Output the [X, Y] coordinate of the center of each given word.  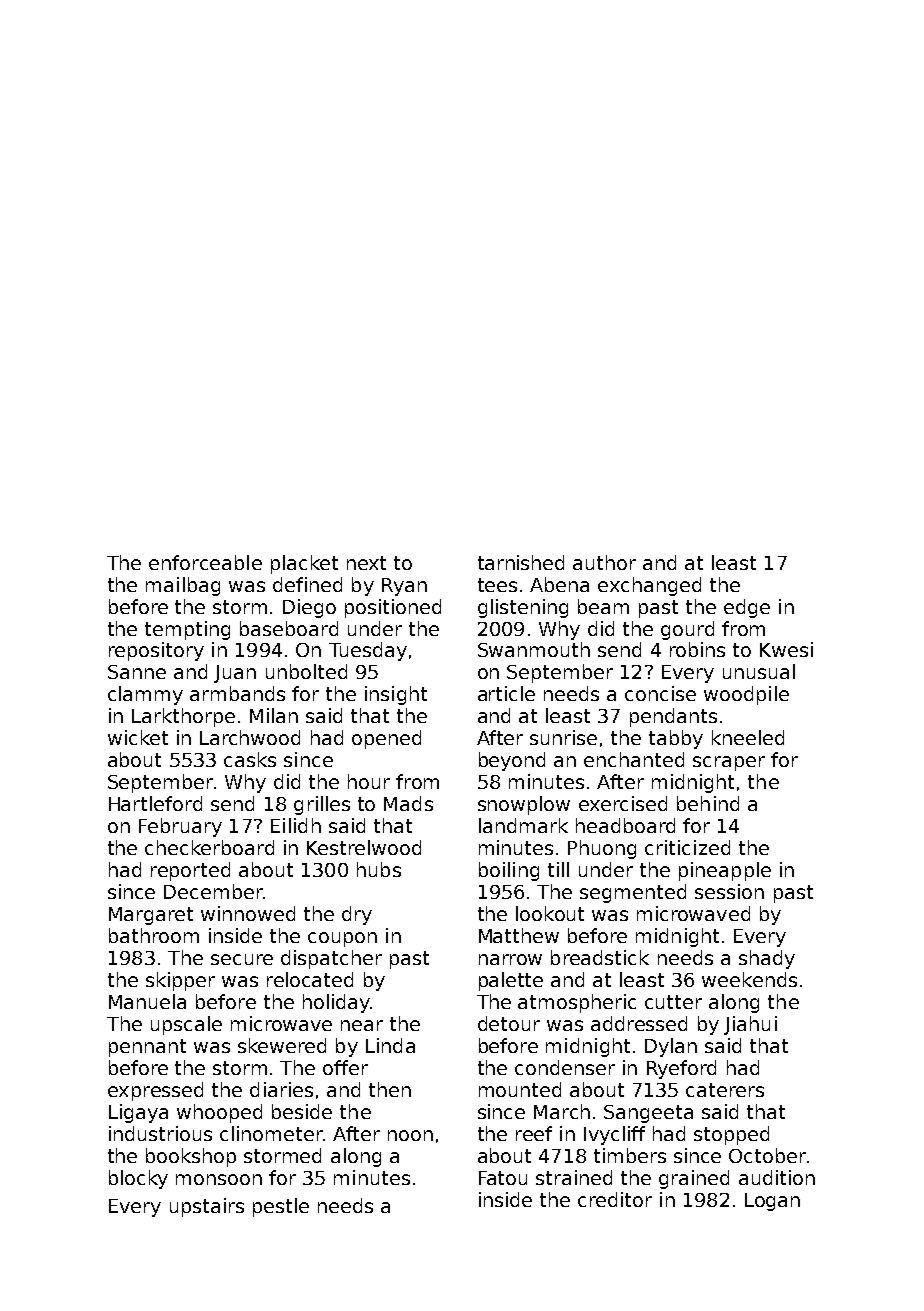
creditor [615, 1199]
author [604, 562]
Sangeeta [648, 1114]
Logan [772, 1202]
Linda [390, 1045]
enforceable [205, 562]
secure [242, 959]
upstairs [207, 1207]
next [366, 563]
